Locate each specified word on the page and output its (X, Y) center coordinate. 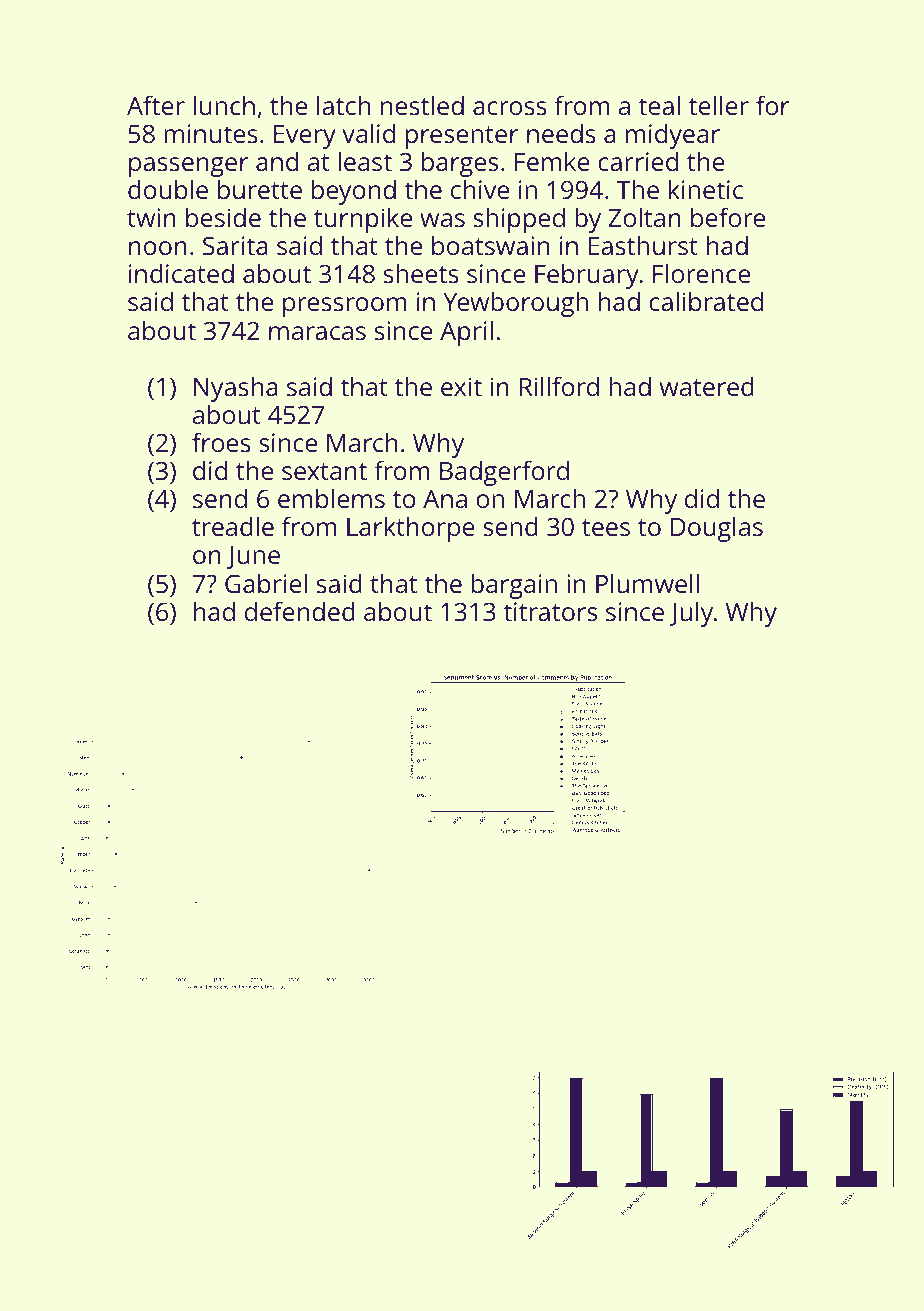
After (156, 105)
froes (221, 442)
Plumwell (647, 583)
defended (300, 611)
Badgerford (504, 473)
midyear (673, 136)
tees (606, 527)
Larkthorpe (411, 529)
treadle (233, 526)
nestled (422, 105)
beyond (354, 192)
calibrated (706, 301)
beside (223, 217)
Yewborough (515, 304)
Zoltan (644, 217)
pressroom (345, 307)
